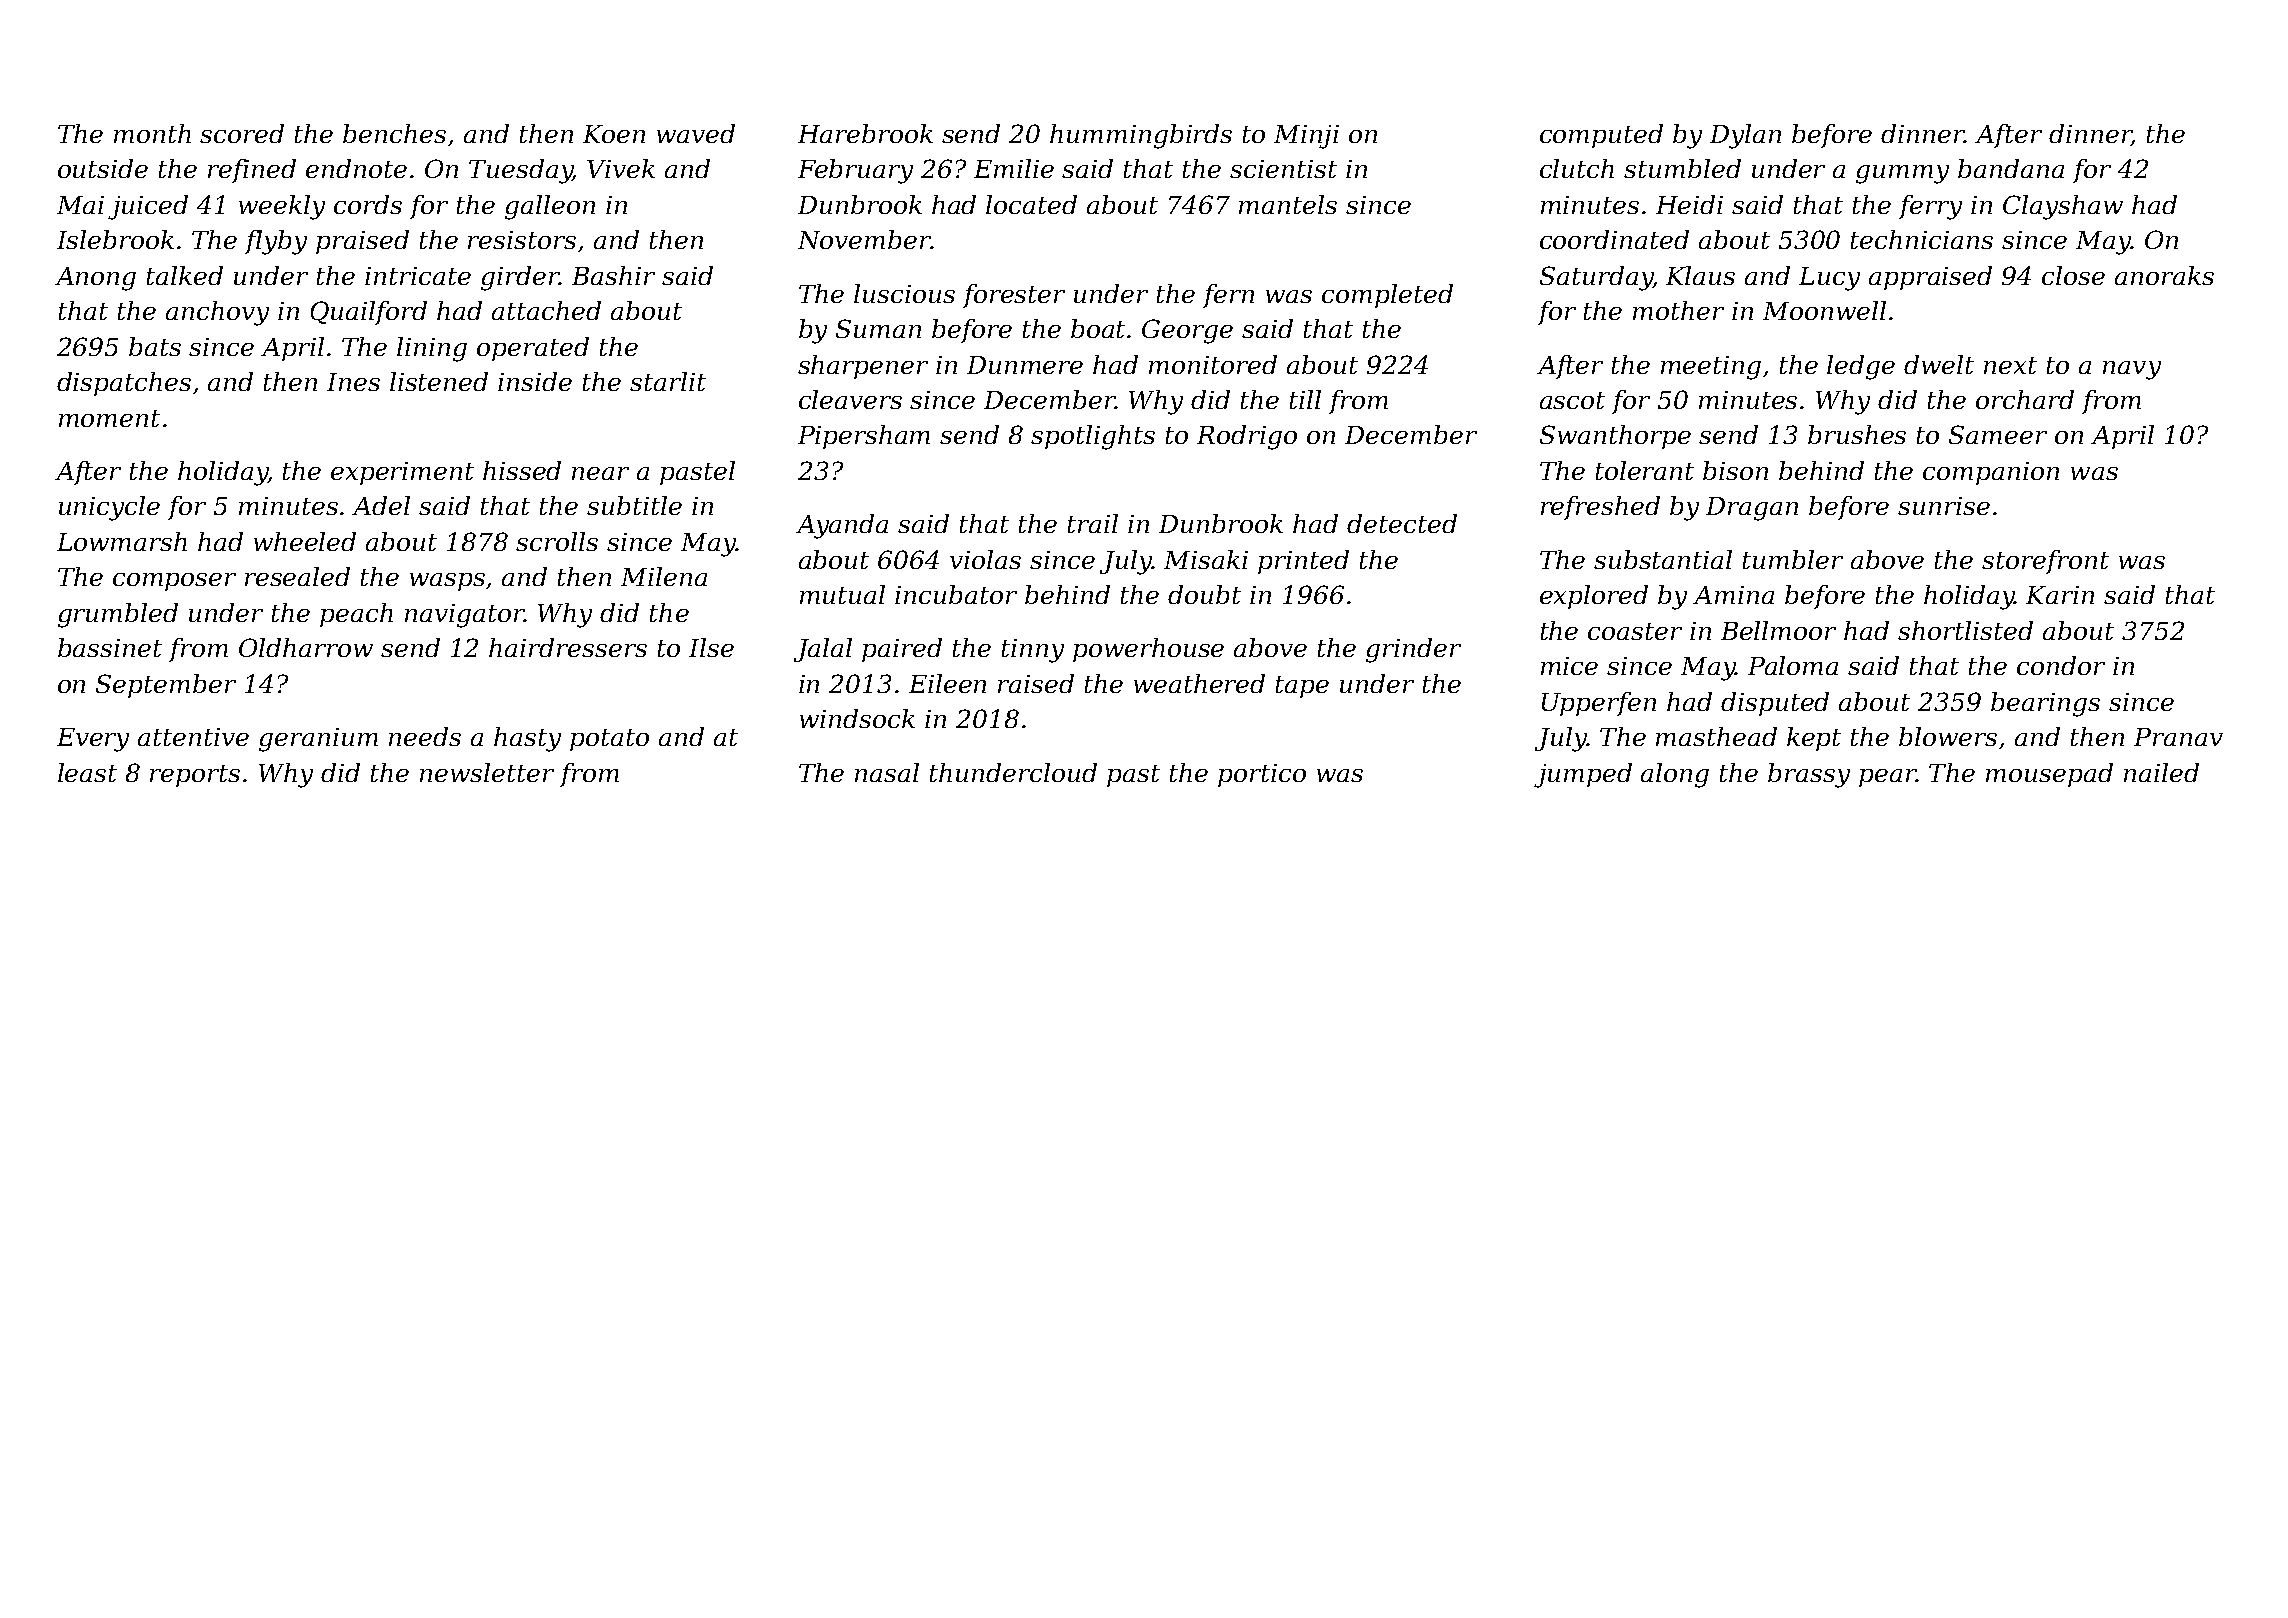  I want to click on Amina, so click(1733, 595).
